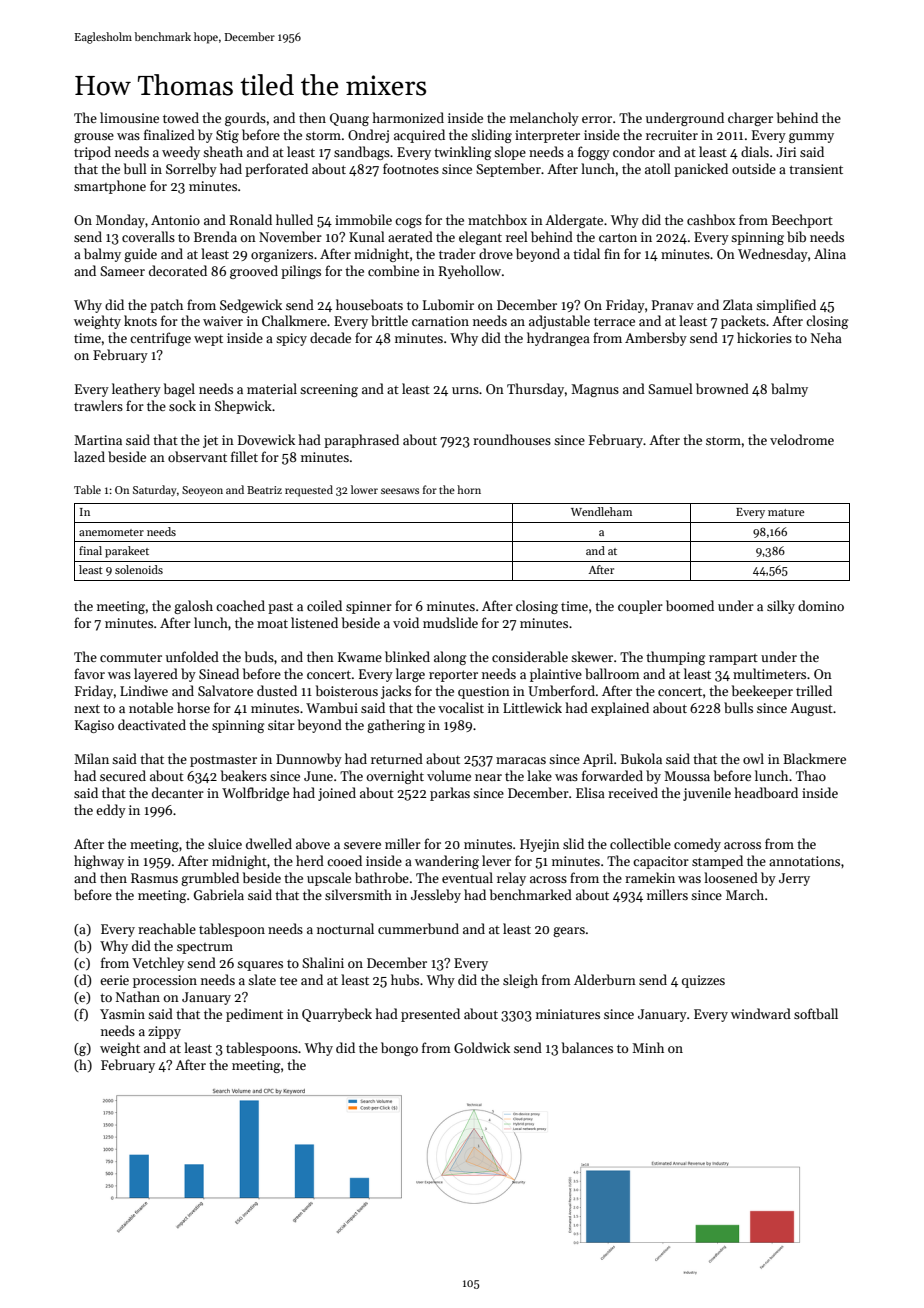 This screenshot has height=1308, width=924. I want to click on bongo, so click(399, 1049).
